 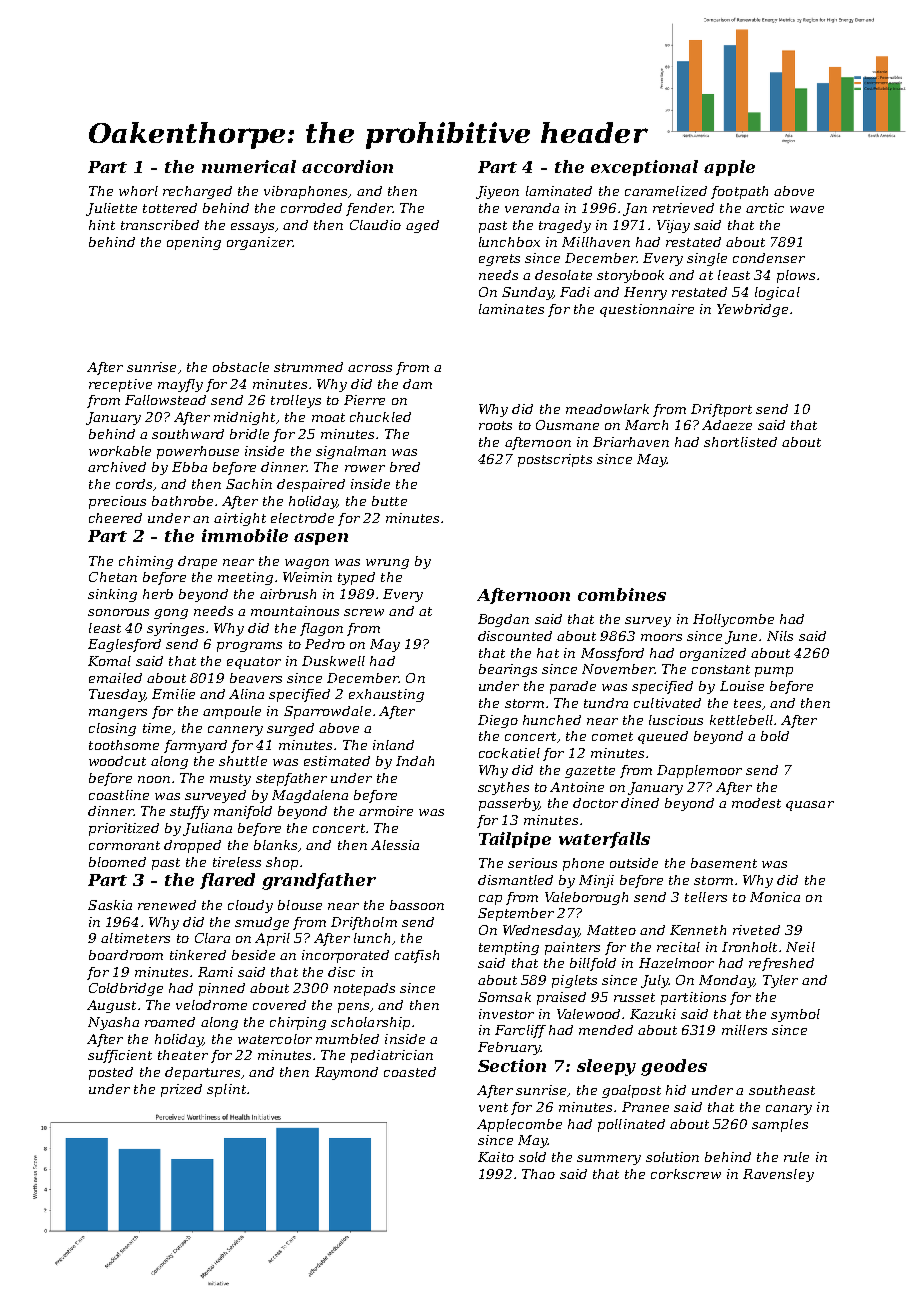 What do you see at coordinates (138, 191) in the image?
I see `whorl` at bounding box center [138, 191].
